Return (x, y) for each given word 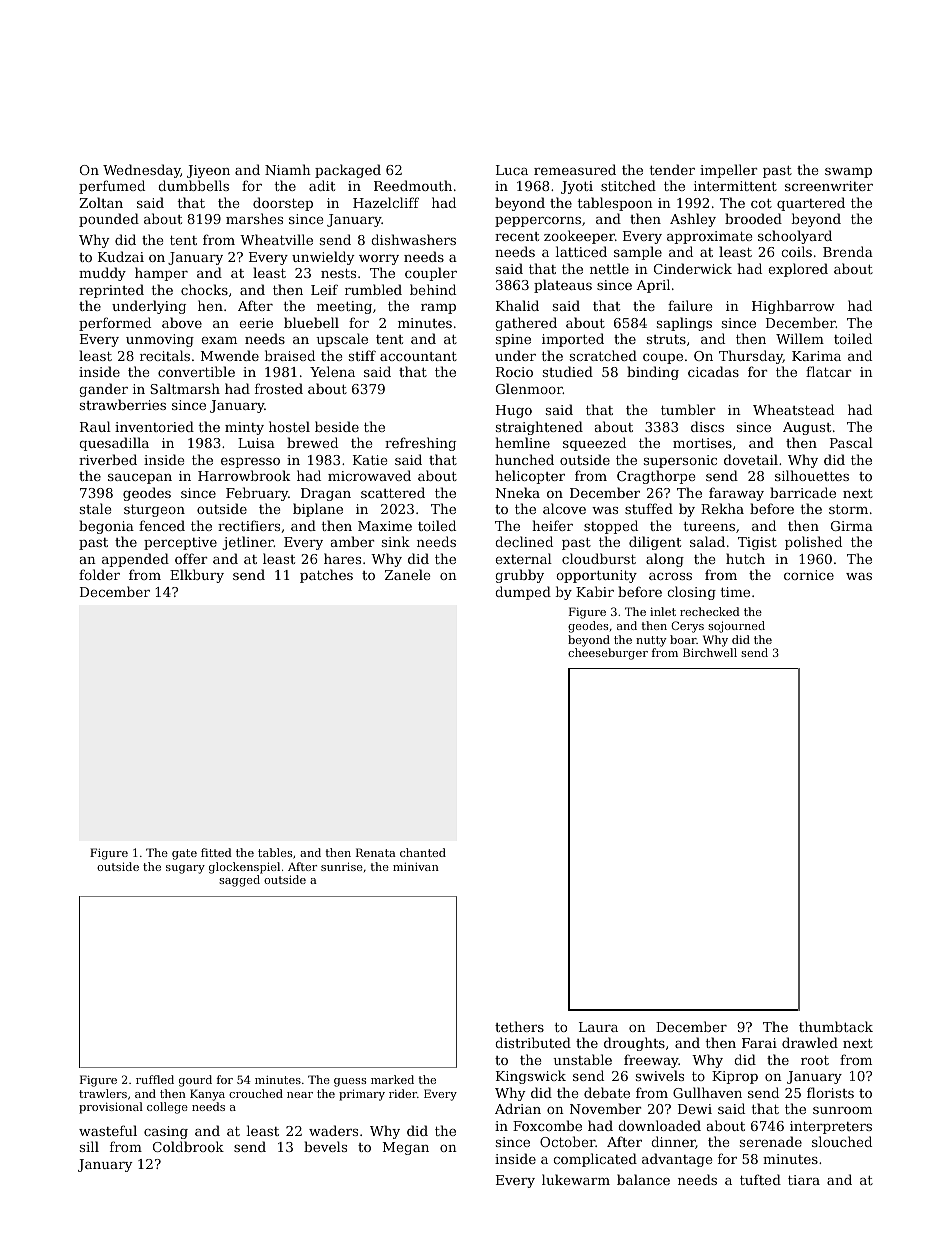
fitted (216, 852)
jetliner (248, 543)
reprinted (111, 291)
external (523, 558)
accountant (418, 356)
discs (707, 426)
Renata (376, 852)
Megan (406, 1148)
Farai (759, 1043)
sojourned (736, 627)
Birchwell (710, 652)
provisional (111, 1108)
